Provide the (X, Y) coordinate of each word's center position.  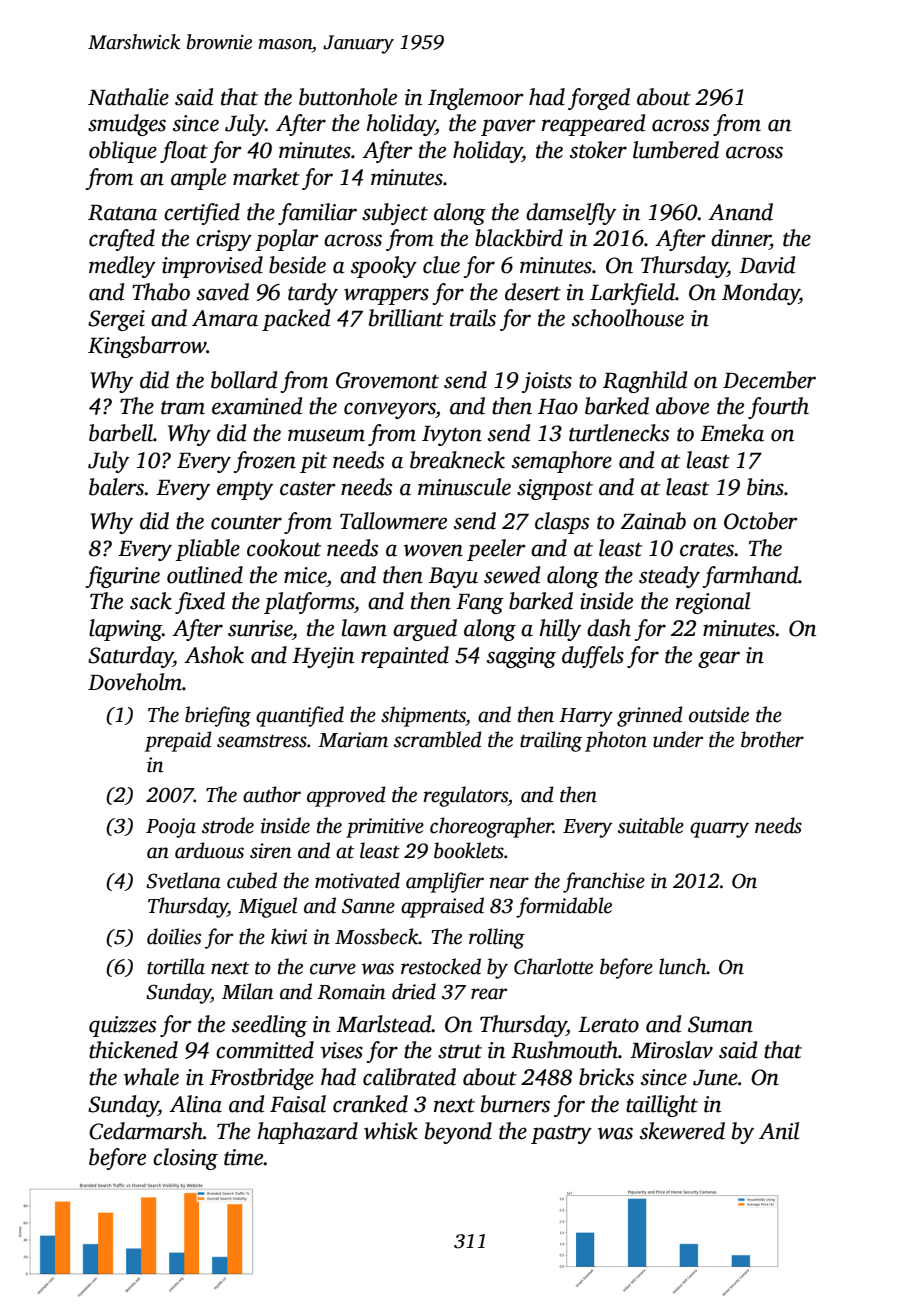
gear (719, 659)
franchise (604, 882)
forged (599, 99)
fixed (200, 603)
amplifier (445, 882)
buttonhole (348, 97)
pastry (561, 1135)
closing (185, 1159)
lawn (364, 628)
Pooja (171, 828)
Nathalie (128, 97)
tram (183, 408)
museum (326, 435)
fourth (778, 408)
